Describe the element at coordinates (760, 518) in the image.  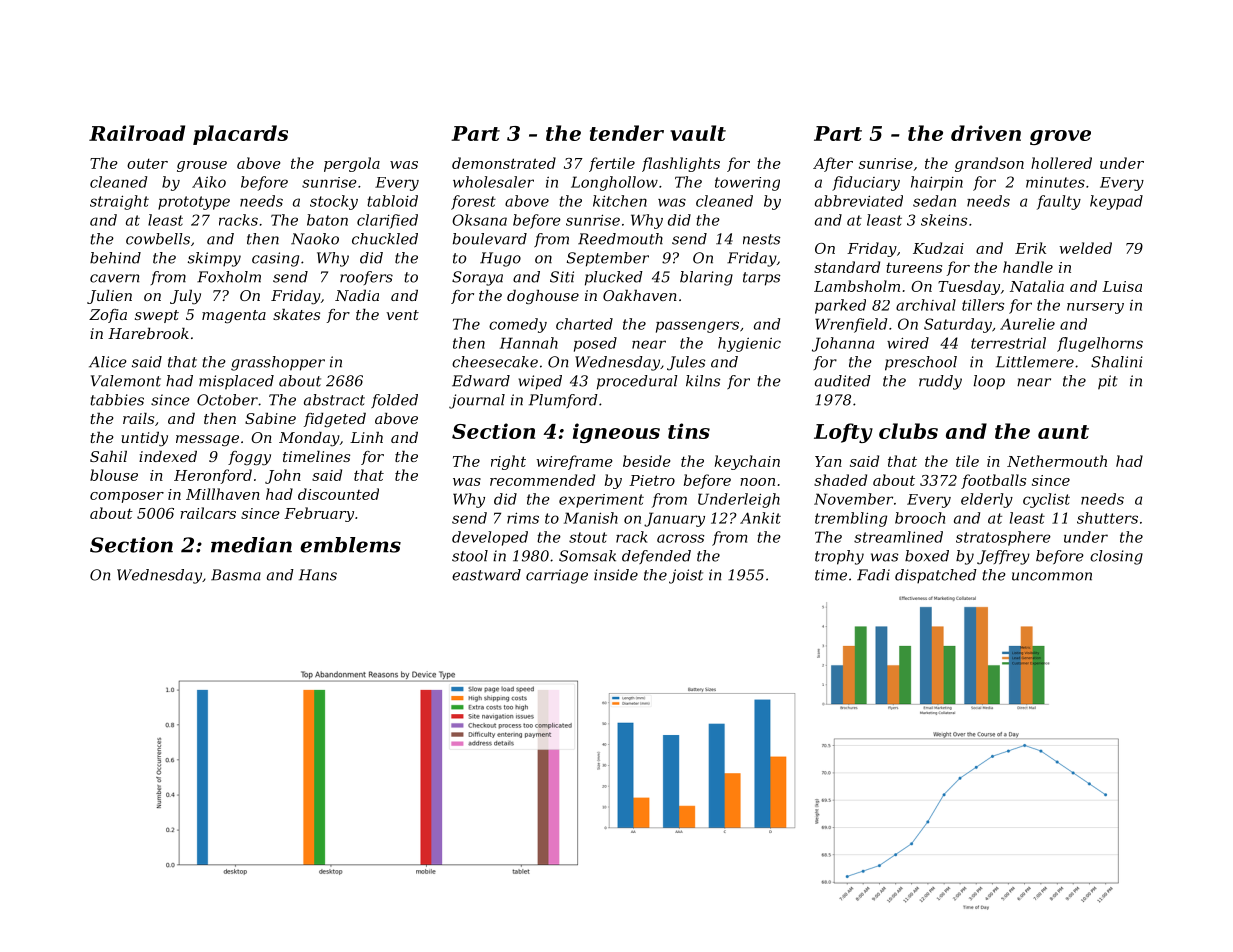
I see `Ankit` at that location.
